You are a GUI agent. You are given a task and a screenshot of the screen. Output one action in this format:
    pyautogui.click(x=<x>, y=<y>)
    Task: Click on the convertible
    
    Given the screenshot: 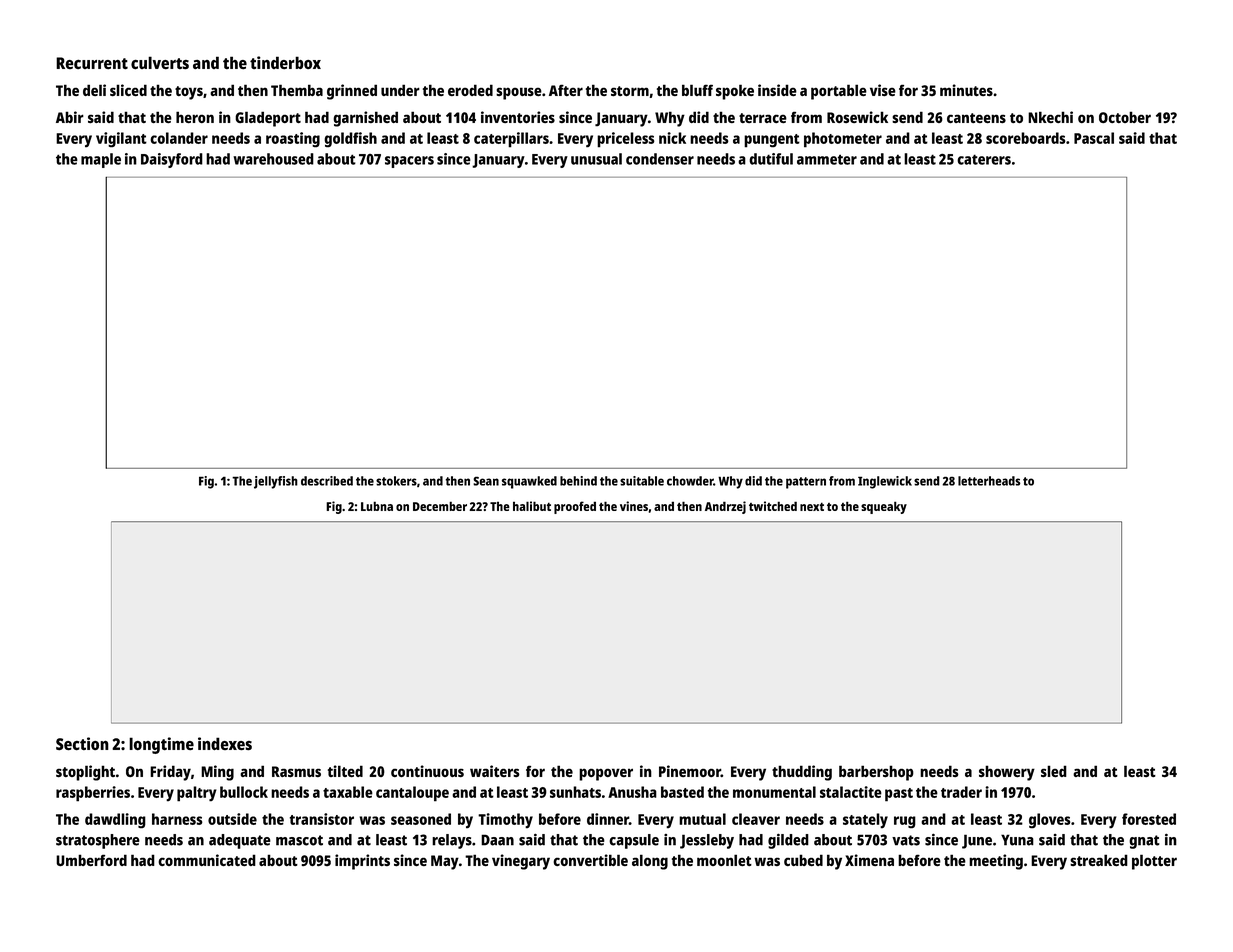 What is the action you would take?
    pyautogui.click(x=590, y=860)
